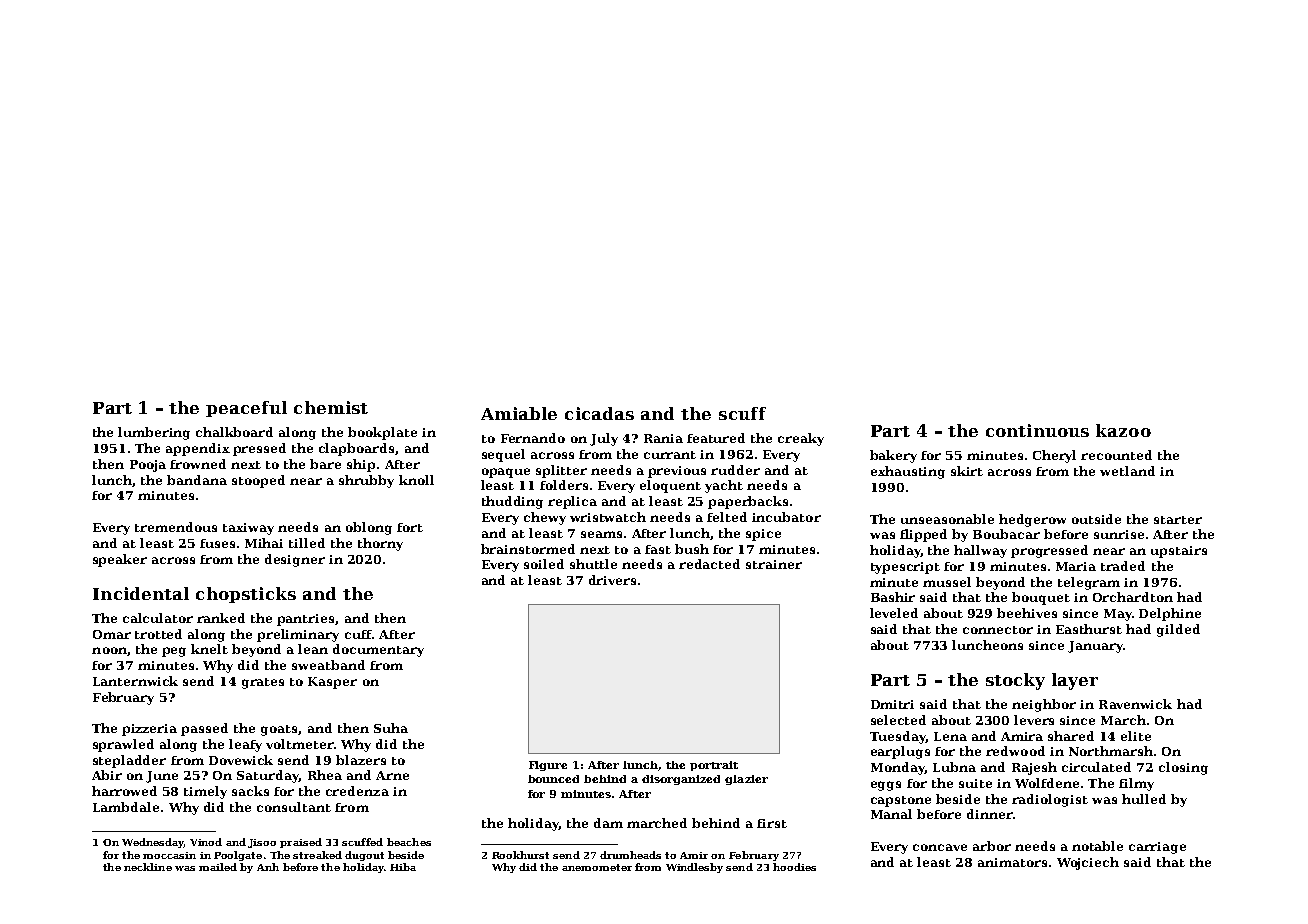  I want to click on drivers, so click(612, 580).
